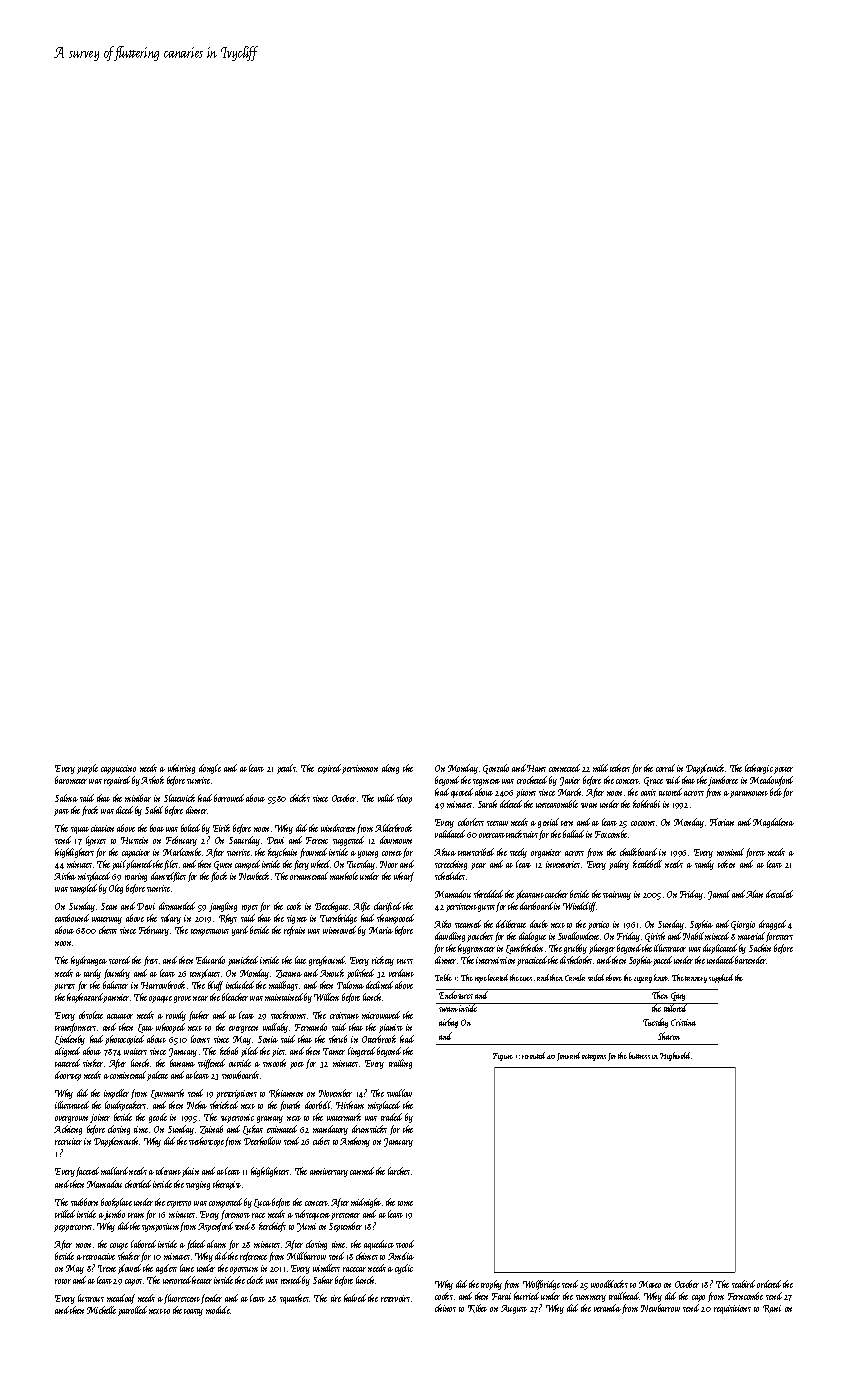 This document has height=1400, width=849. What do you see at coordinates (759, 769) in the document?
I see `lethargic` at bounding box center [759, 769].
